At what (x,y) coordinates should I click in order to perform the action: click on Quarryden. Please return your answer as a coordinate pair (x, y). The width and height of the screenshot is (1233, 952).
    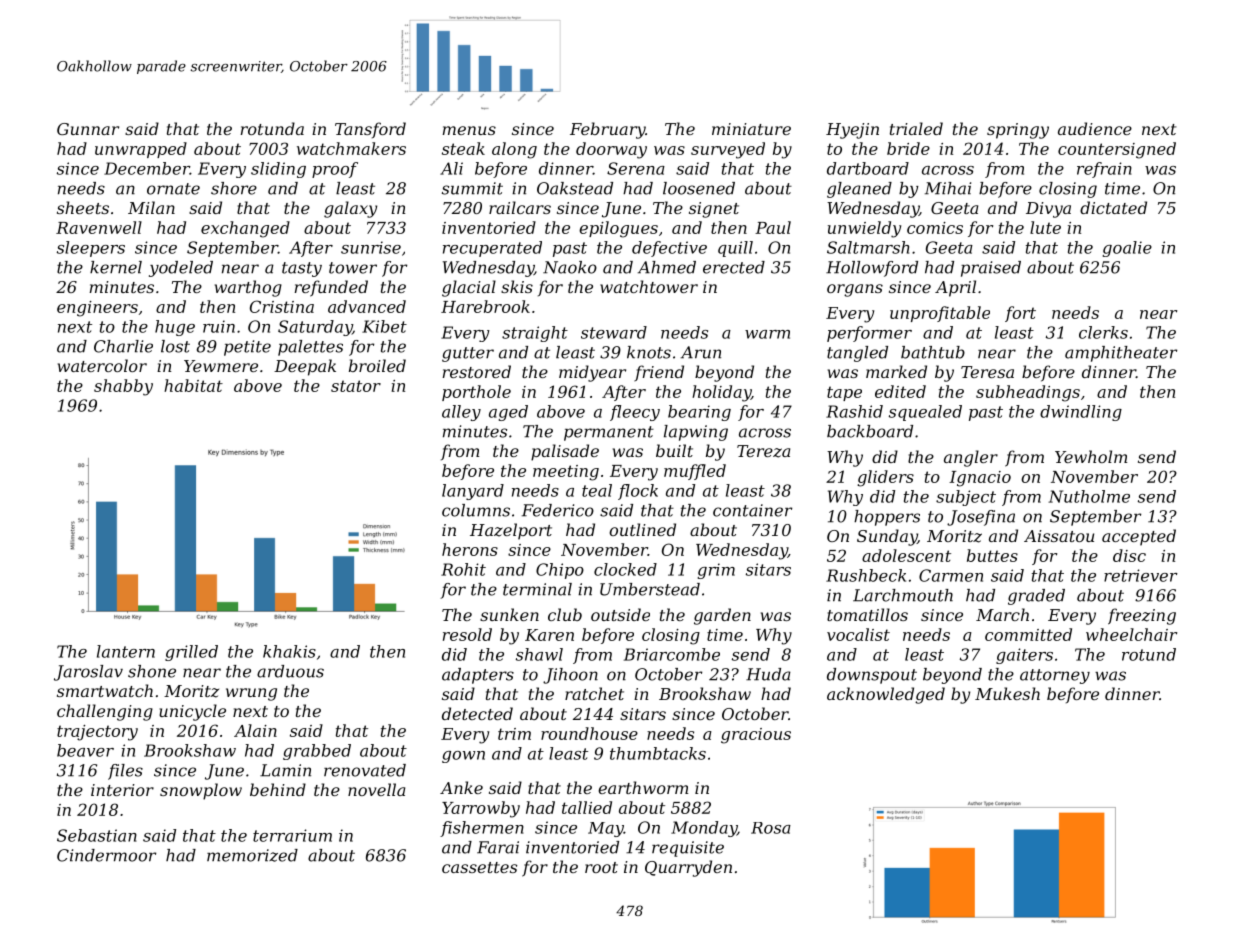
    Looking at the image, I should click on (688, 868).
